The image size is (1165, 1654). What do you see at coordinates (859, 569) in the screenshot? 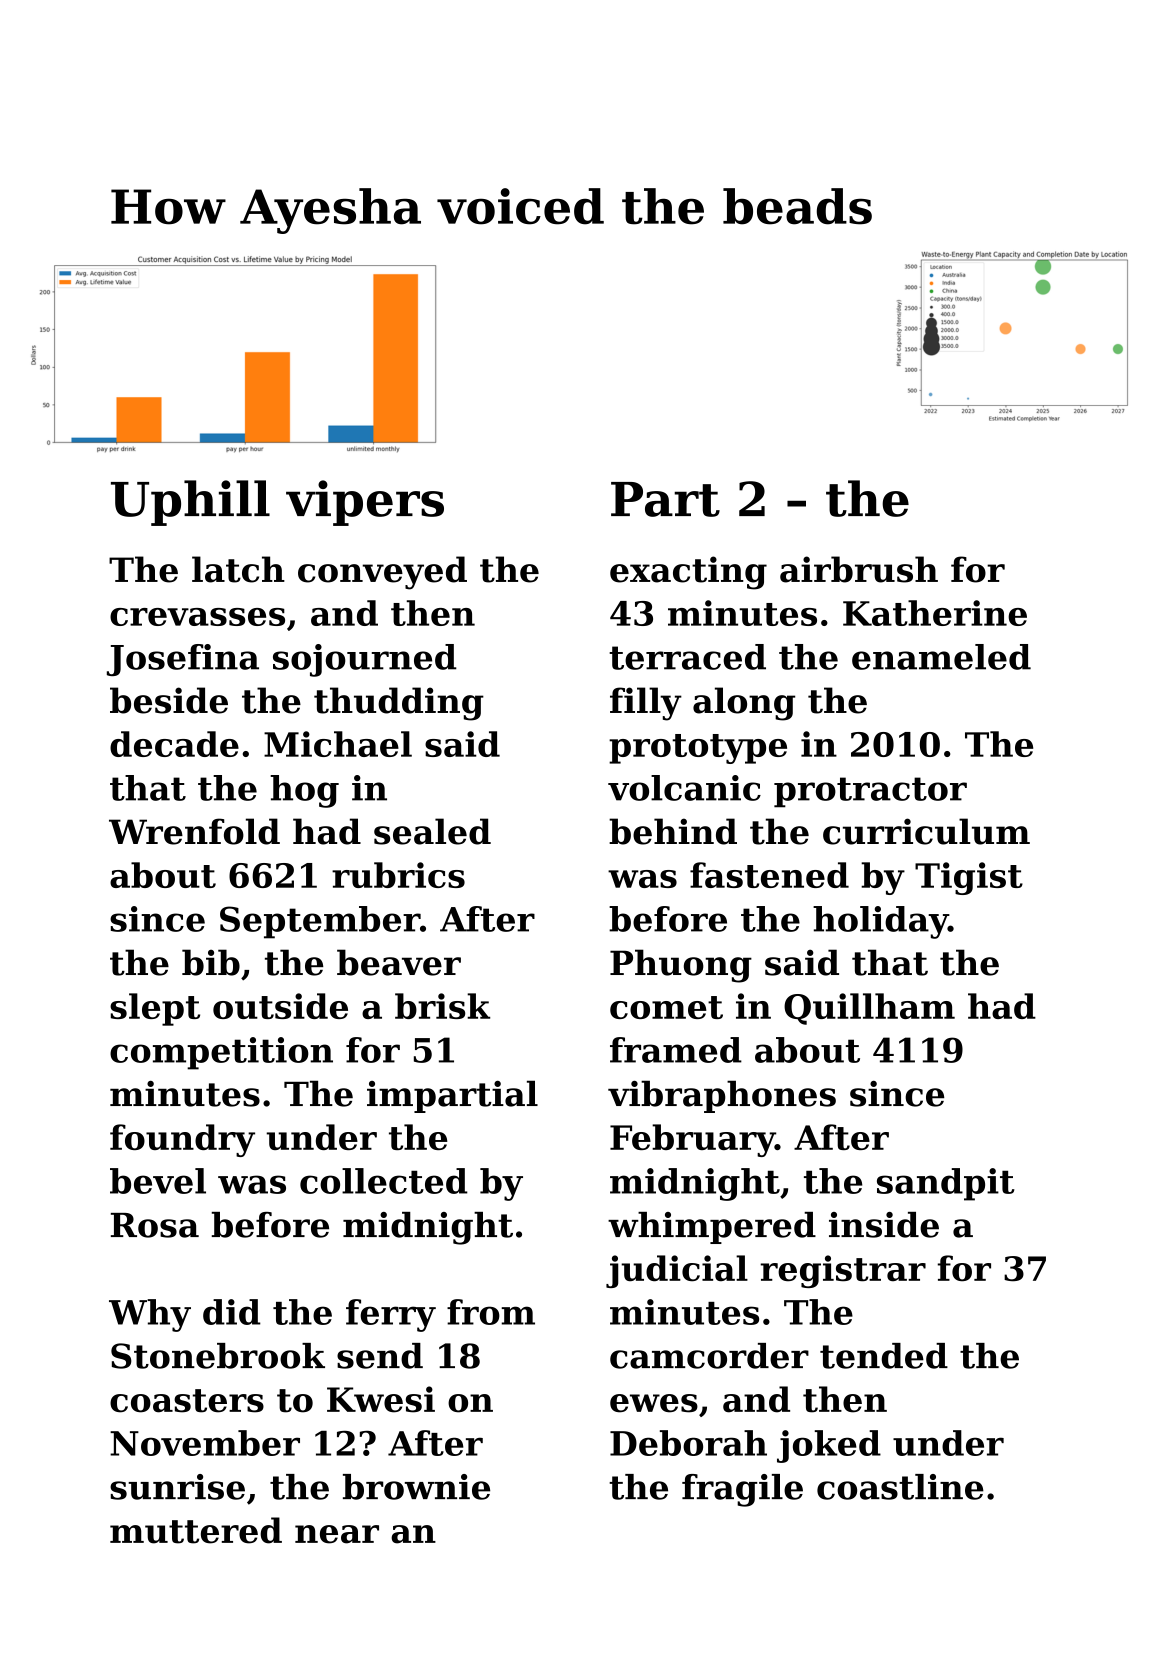
I see `airbrush` at bounding box center [859, 569].
